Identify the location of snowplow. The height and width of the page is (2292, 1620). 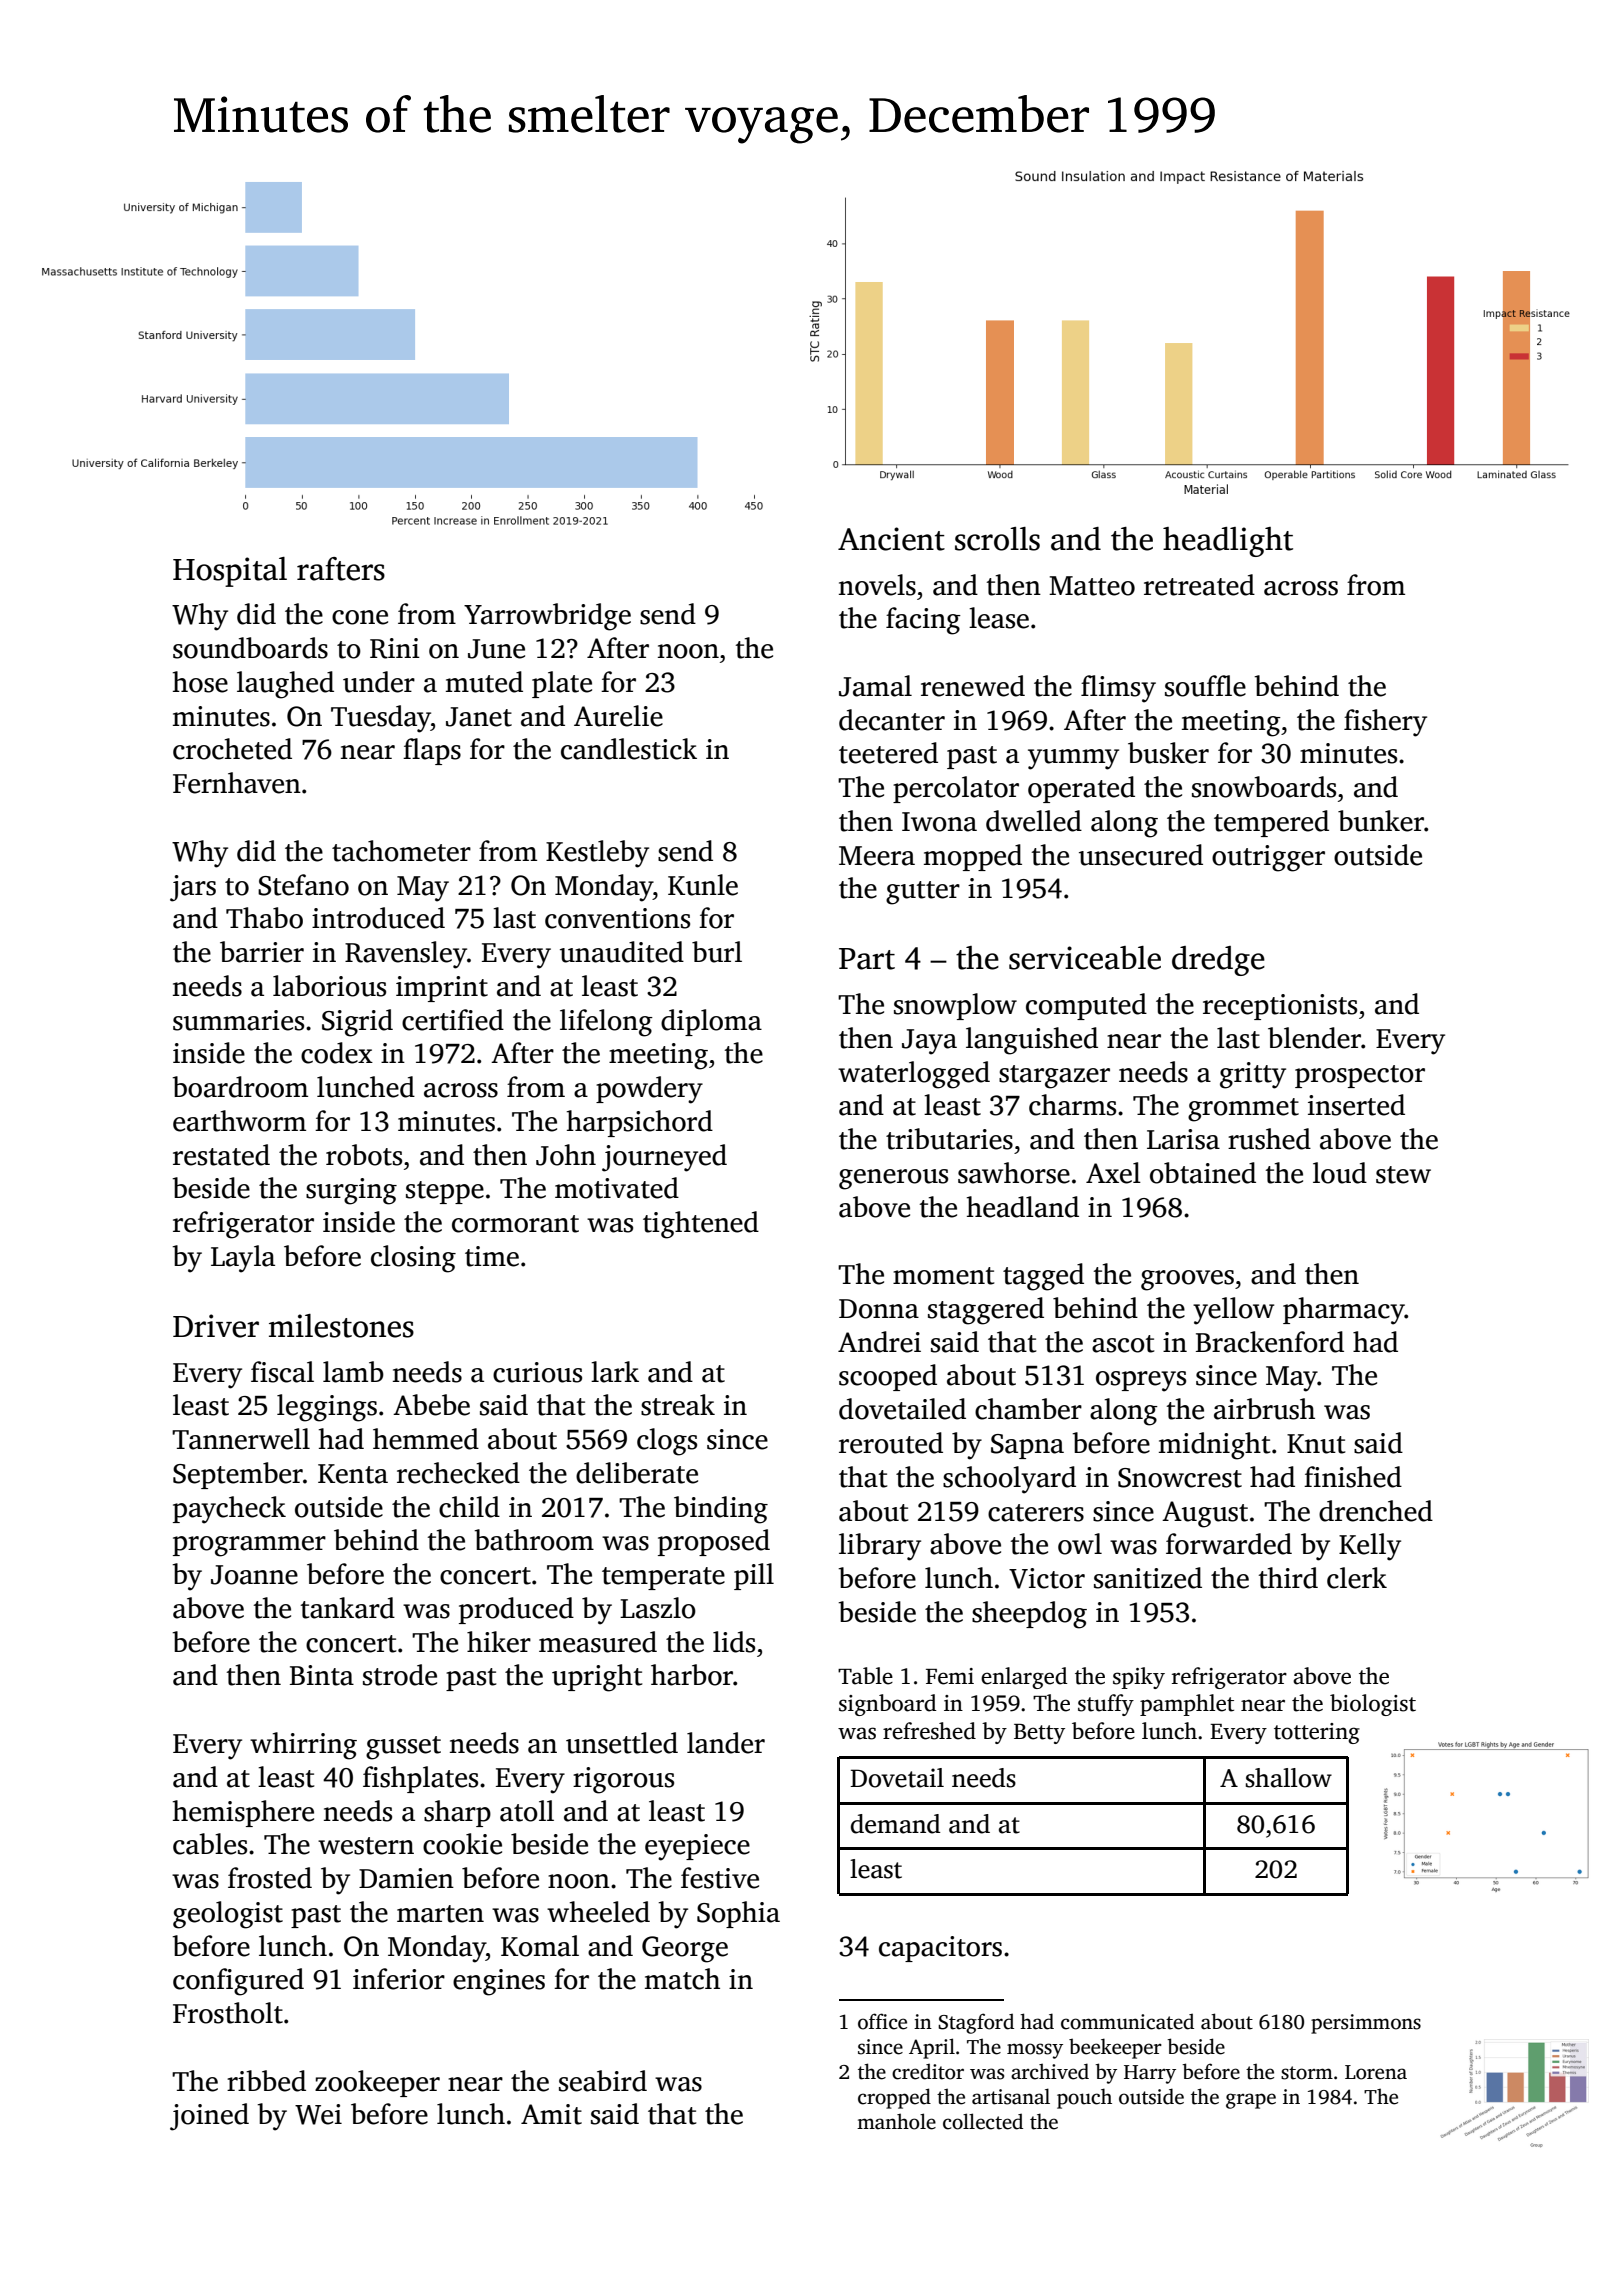
(955, 1006).
